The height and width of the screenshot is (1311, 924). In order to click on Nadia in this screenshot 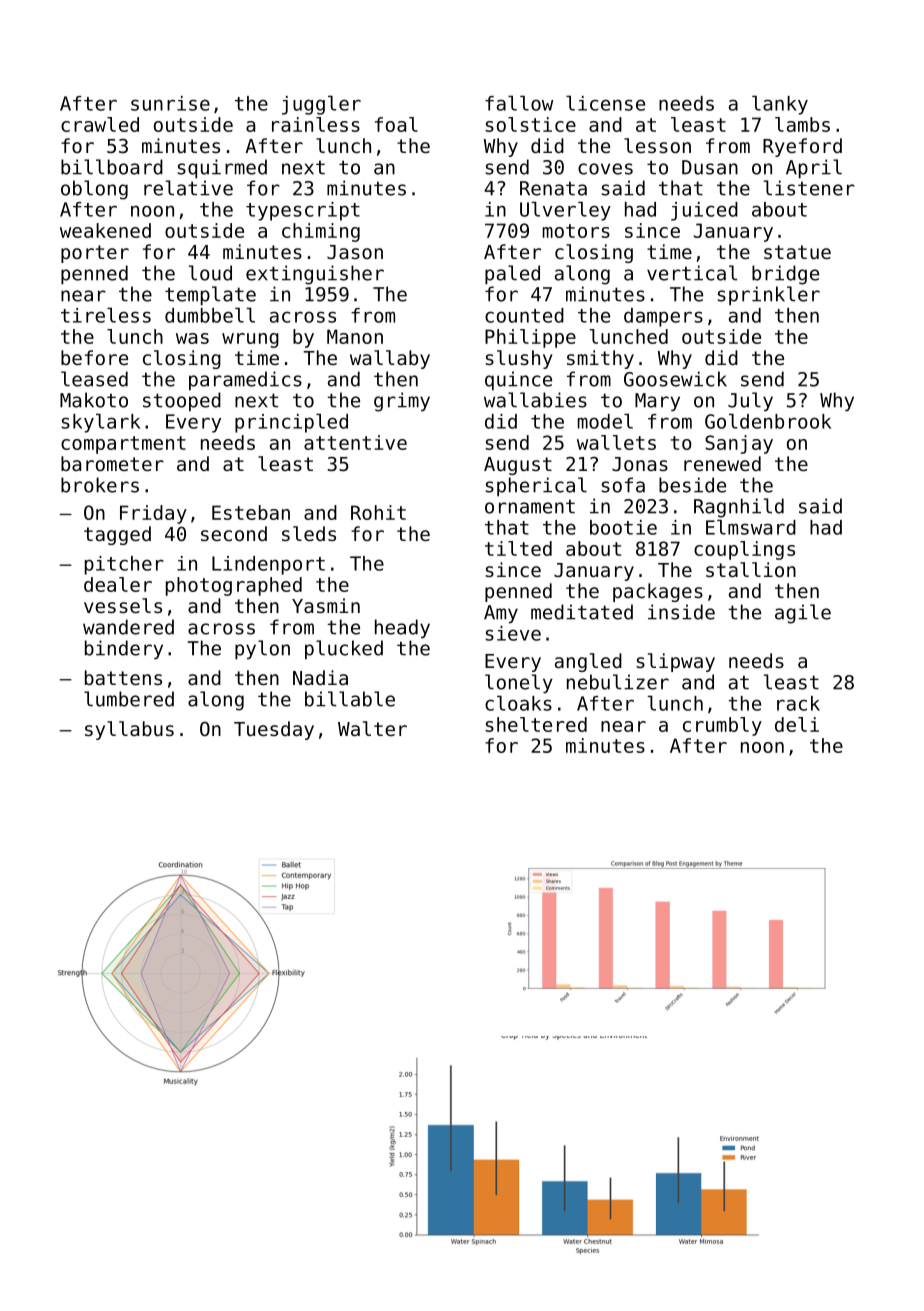, I will do `click(320, 677)`.
